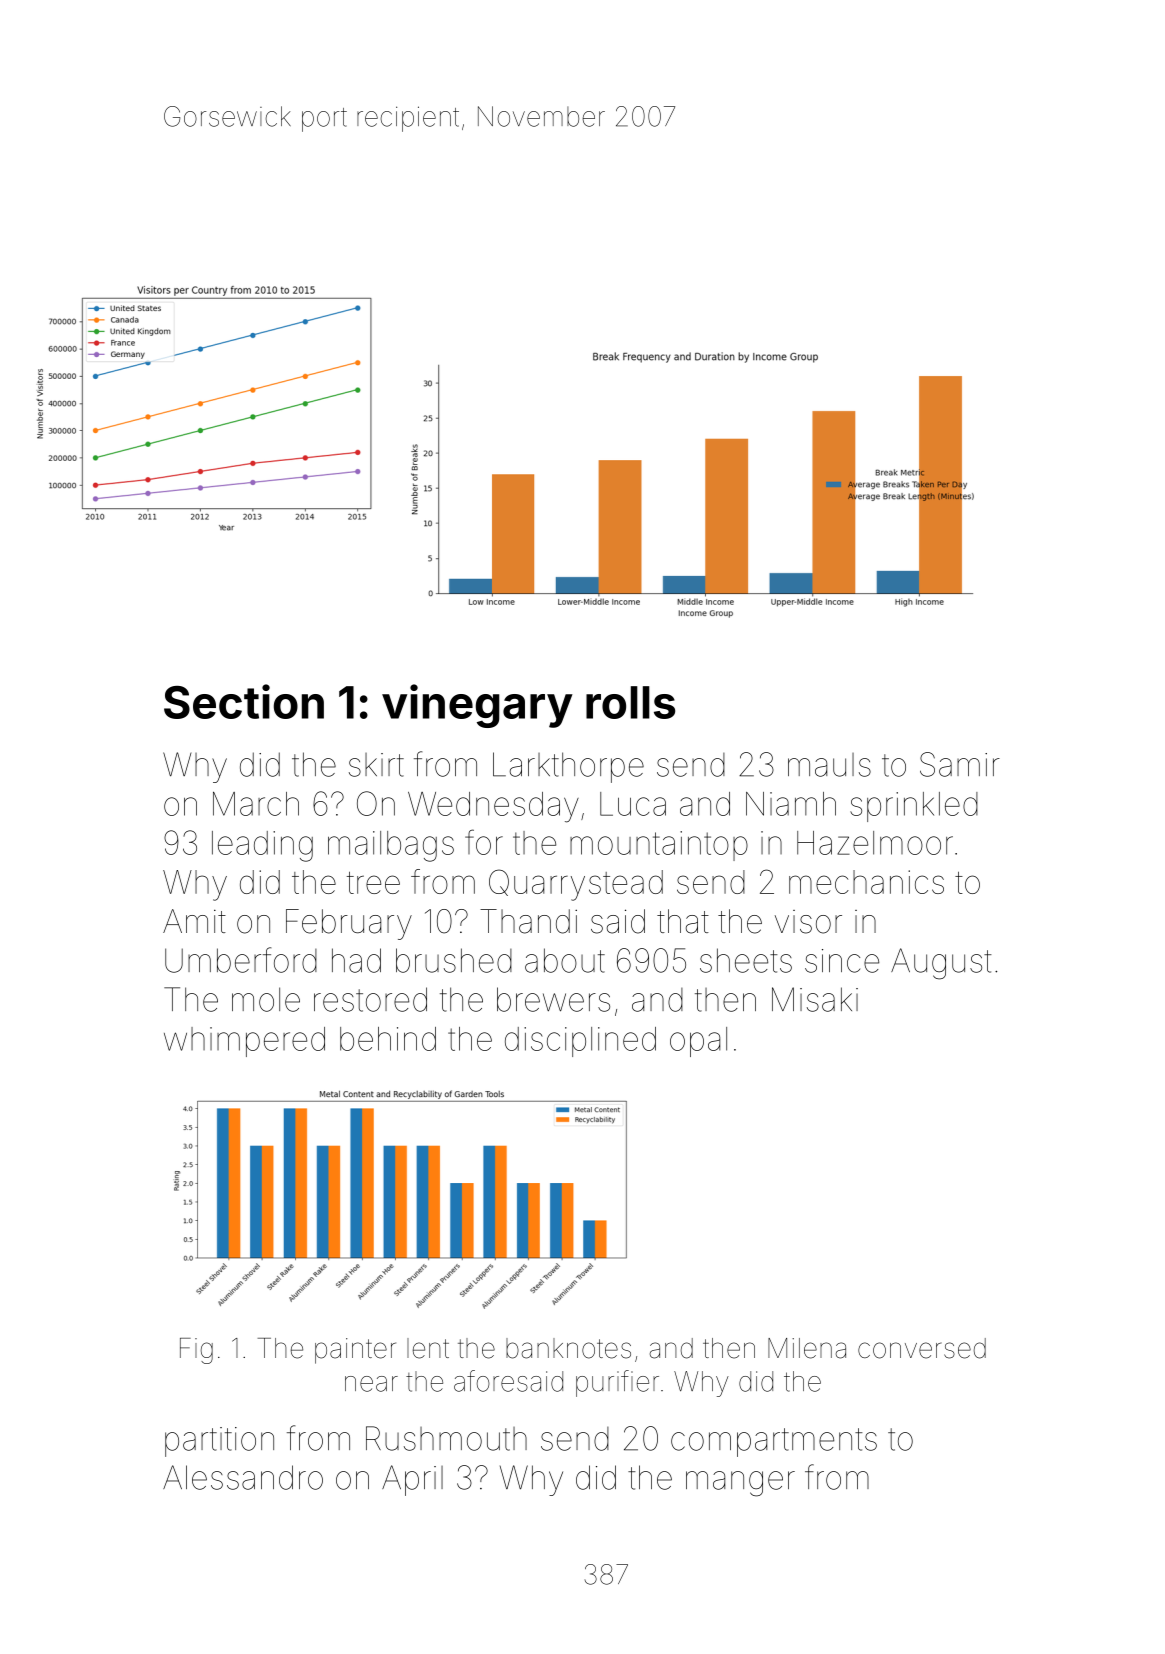  Describe the element at coordinates (355, 1351) in the screenshot. I see `painter` at that location.
